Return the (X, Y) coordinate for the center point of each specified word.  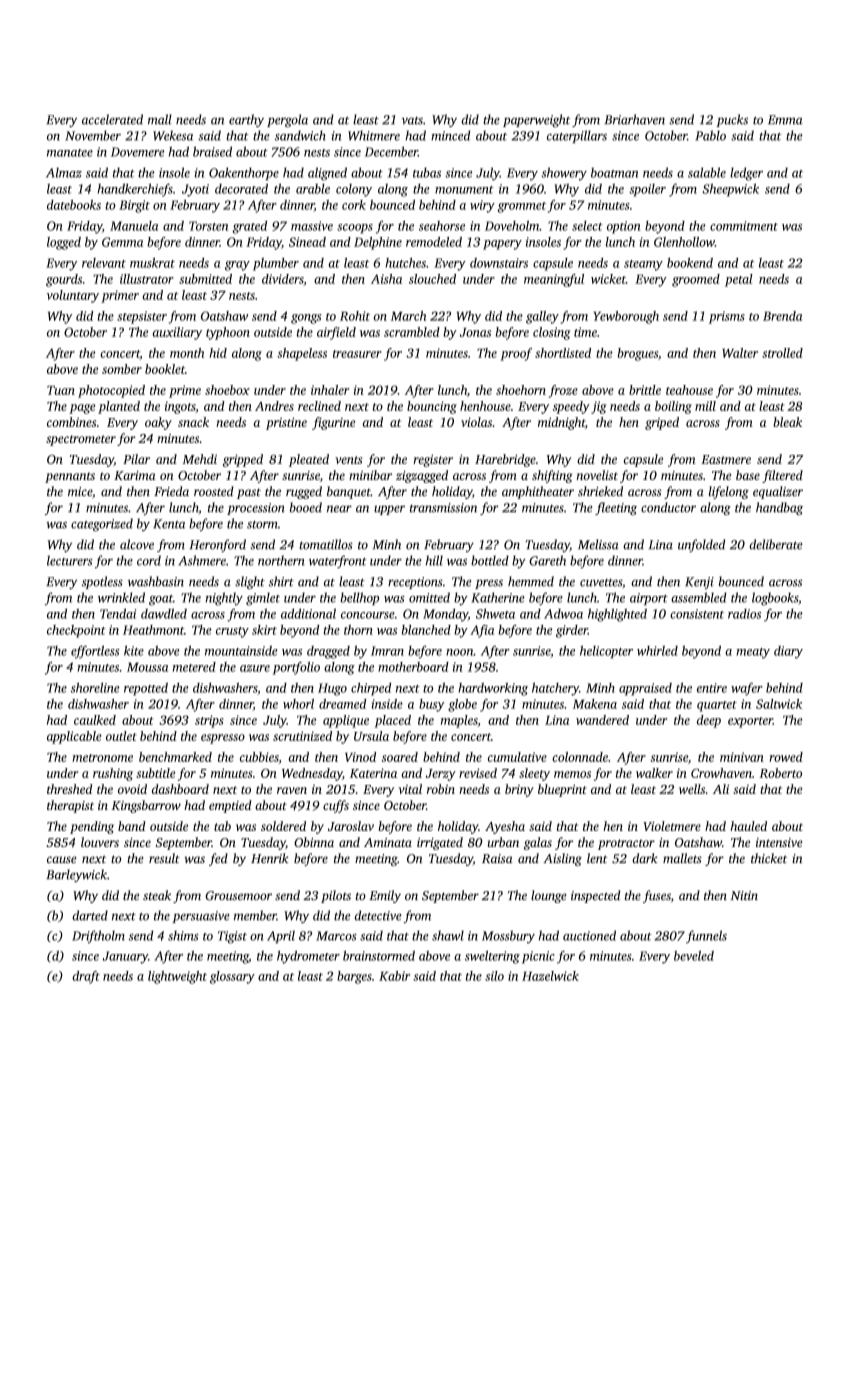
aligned (327, 174)
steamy (643, 265)
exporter (750, 722)
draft (86, 977)
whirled (657, 651)
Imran (387, 651)
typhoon (228, 333)
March (408, 316)
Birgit (134, 206)
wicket (608, 279)
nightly (224, 599)
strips (209, 721)
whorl (298, 704)
